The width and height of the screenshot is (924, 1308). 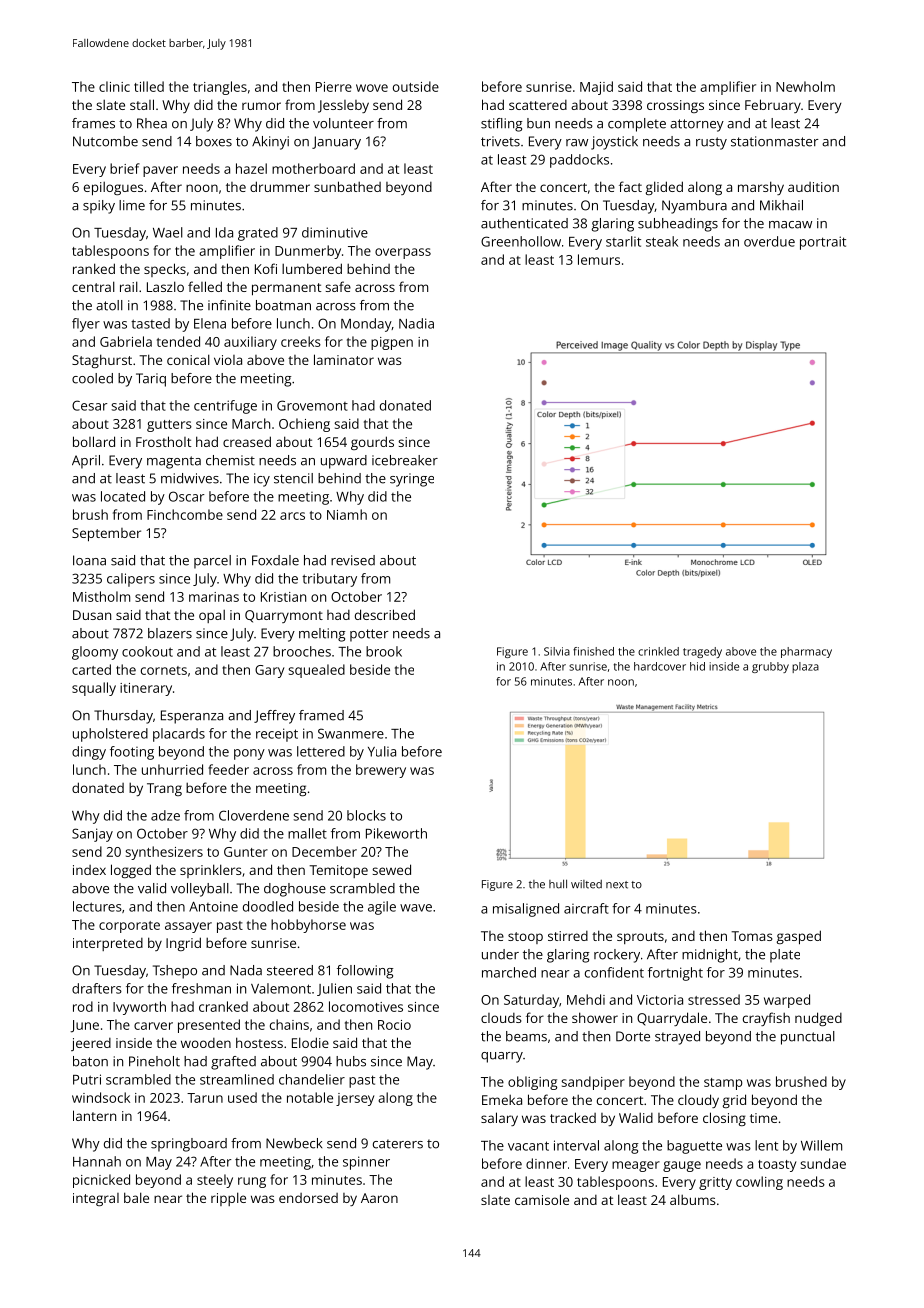 I want to click on bale, so click(x=136, y=1197).
